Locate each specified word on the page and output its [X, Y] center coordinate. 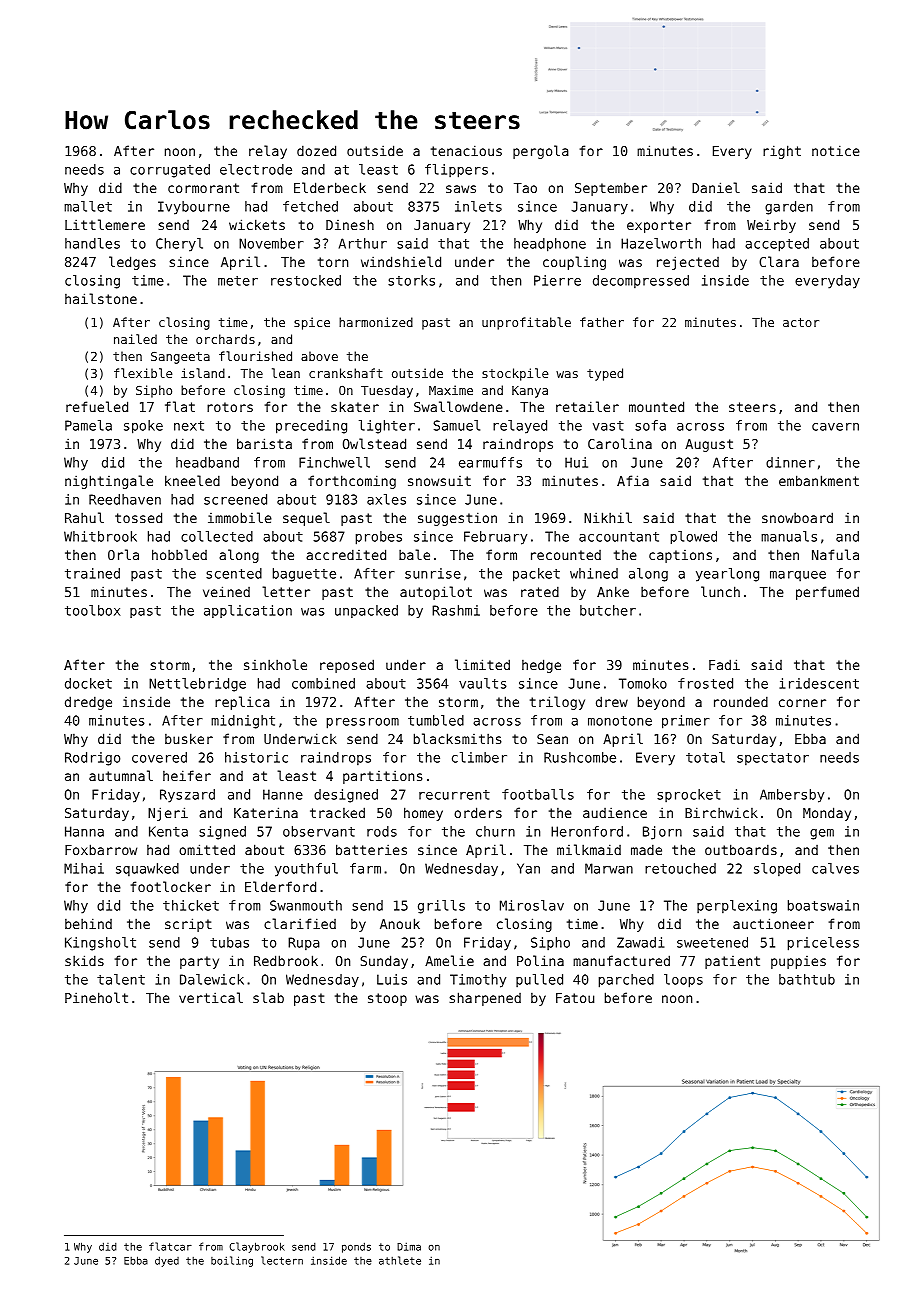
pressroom [363, 723]
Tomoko [643, 683]
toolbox [92, 610]
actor [801, 322]
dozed [316, 150]
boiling [232, 1261]
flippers [456, 171]
